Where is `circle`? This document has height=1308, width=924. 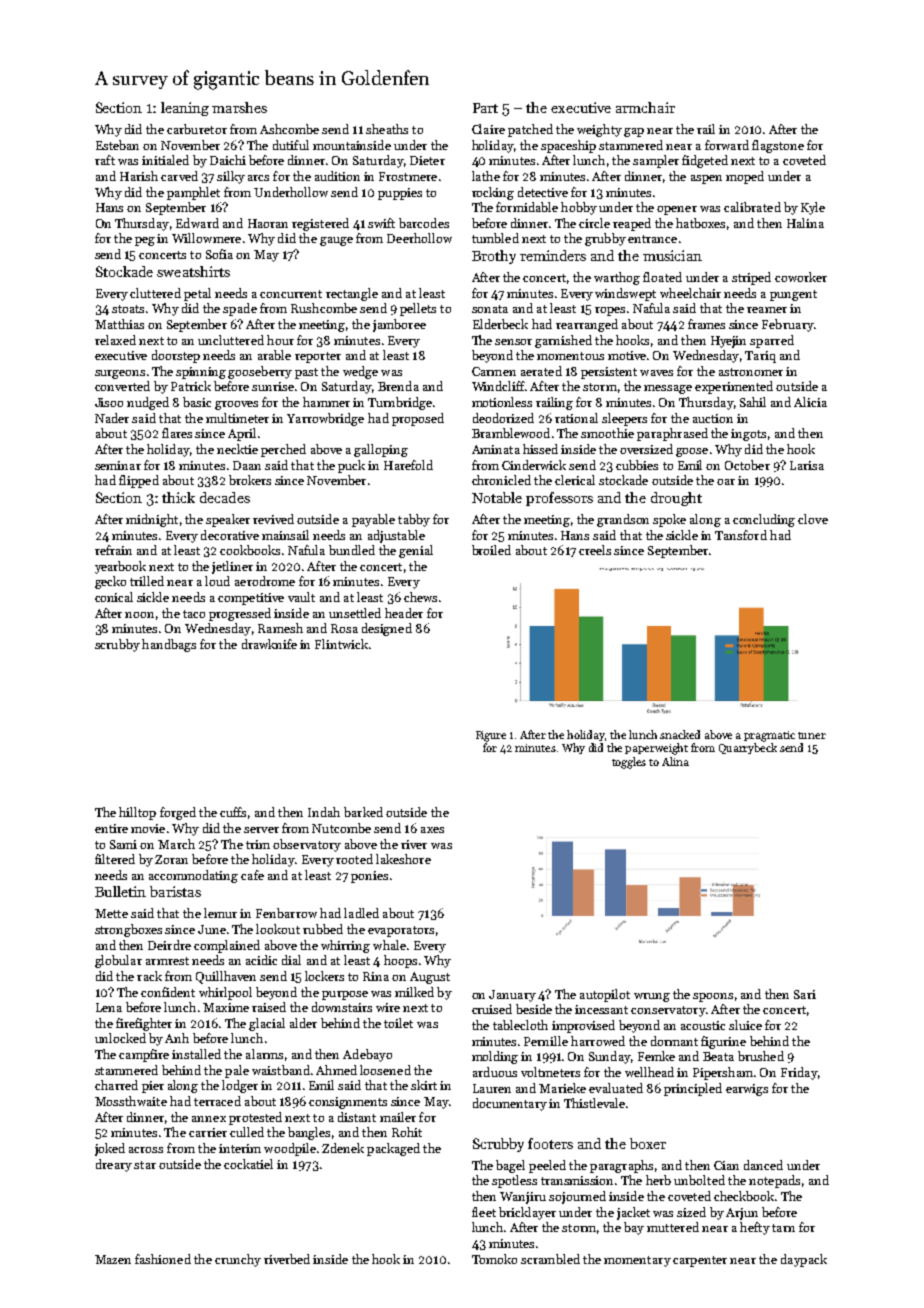
circle is located at coordinates (594, 223).
